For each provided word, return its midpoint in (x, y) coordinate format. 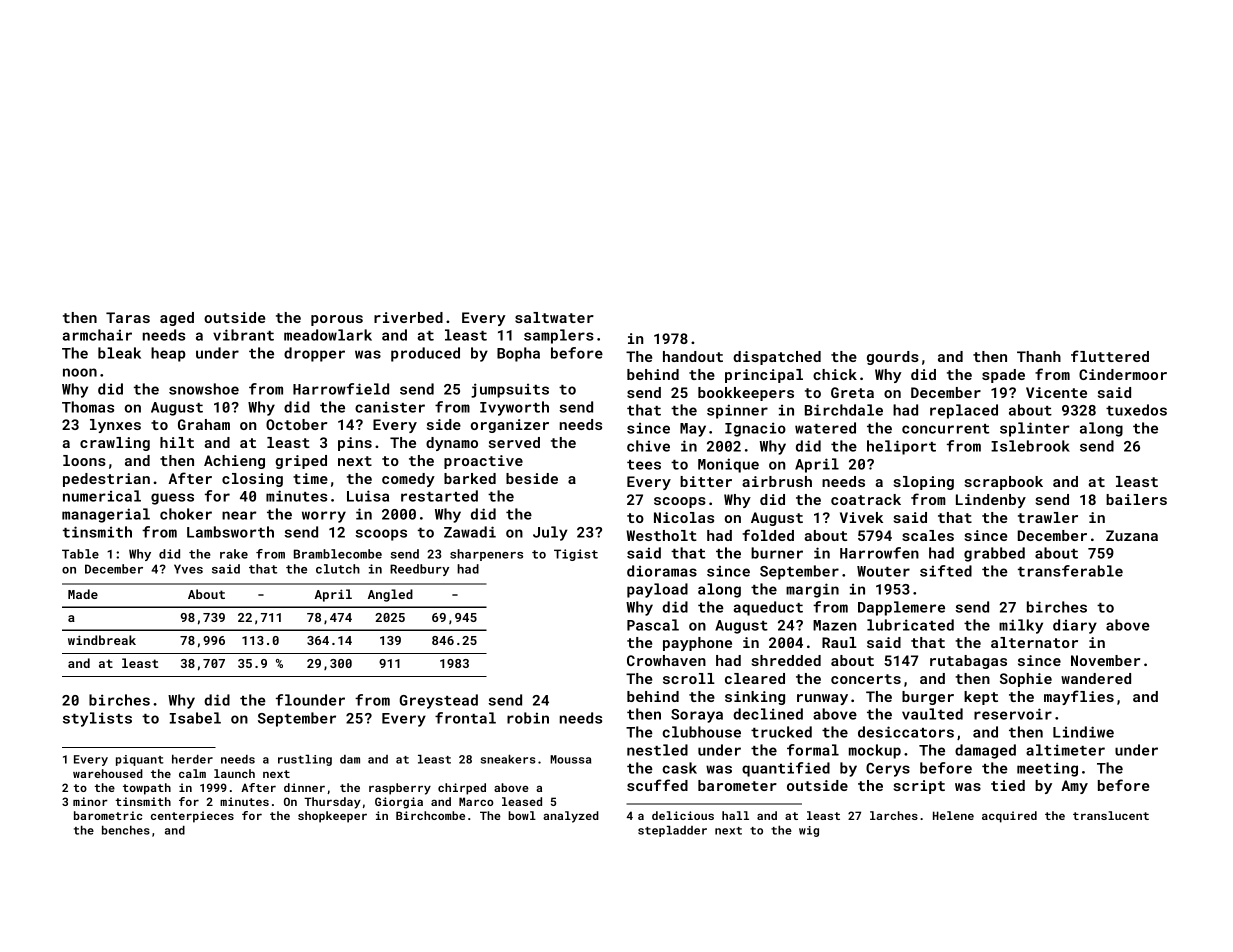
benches (126, 830)
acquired (1009, 817)
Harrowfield (341, 389)
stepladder (672, 831)
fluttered (1110, 356)
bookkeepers (746, 394)
